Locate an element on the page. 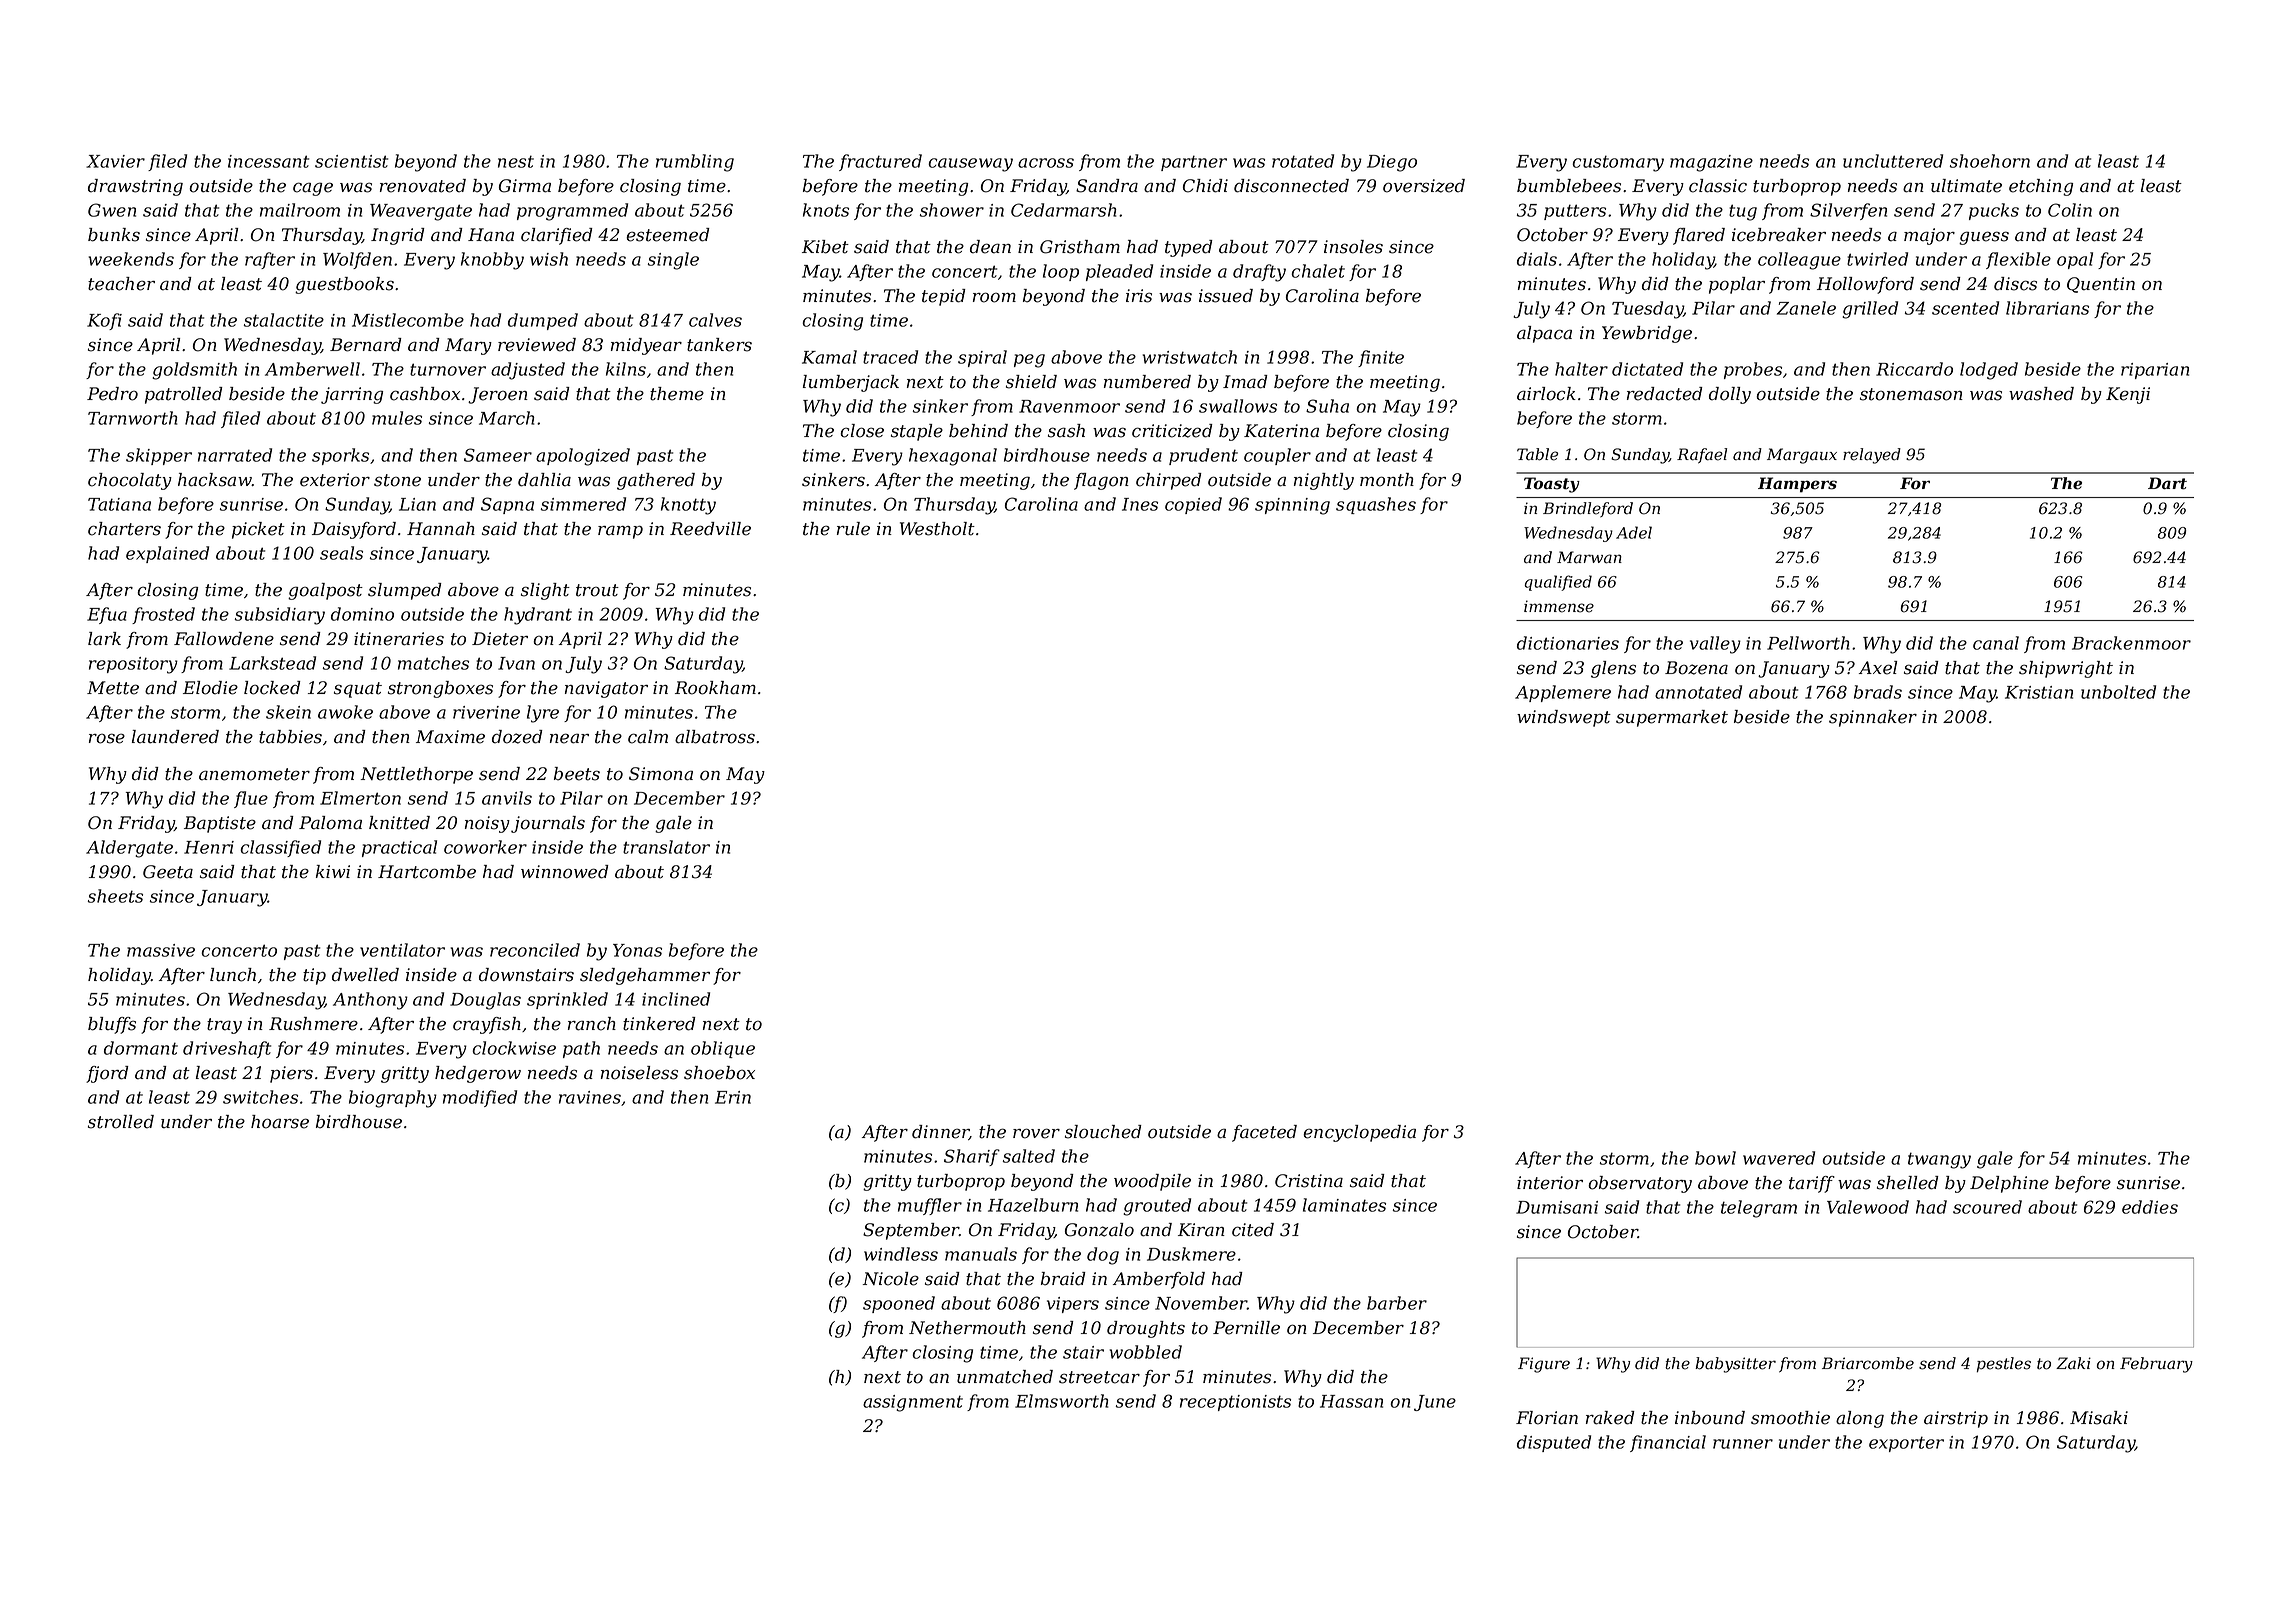 The width and height of the image is (2282, 1614). finite is located at coordinates (1381, 358).
